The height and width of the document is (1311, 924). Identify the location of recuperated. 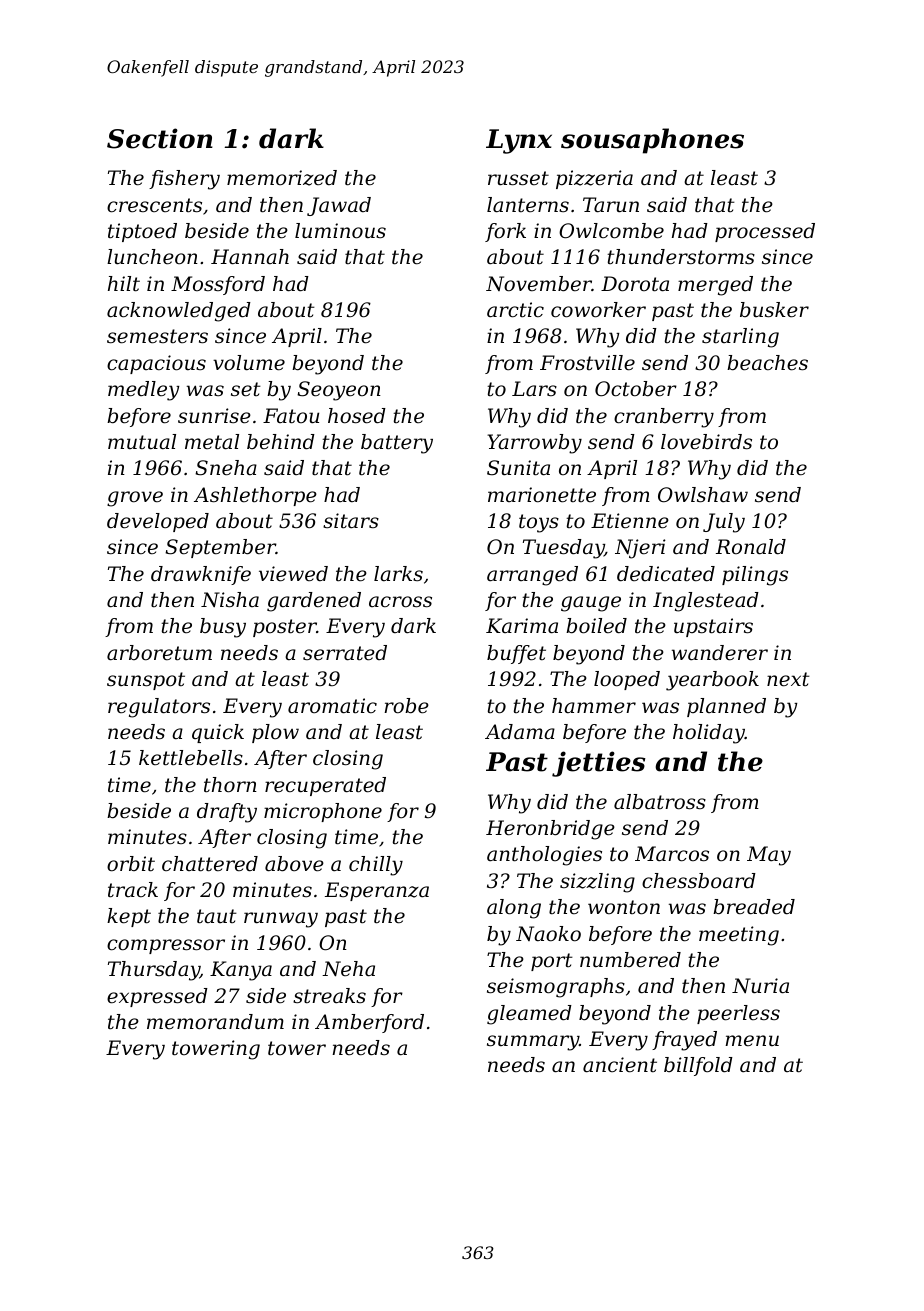
(325, 786).
